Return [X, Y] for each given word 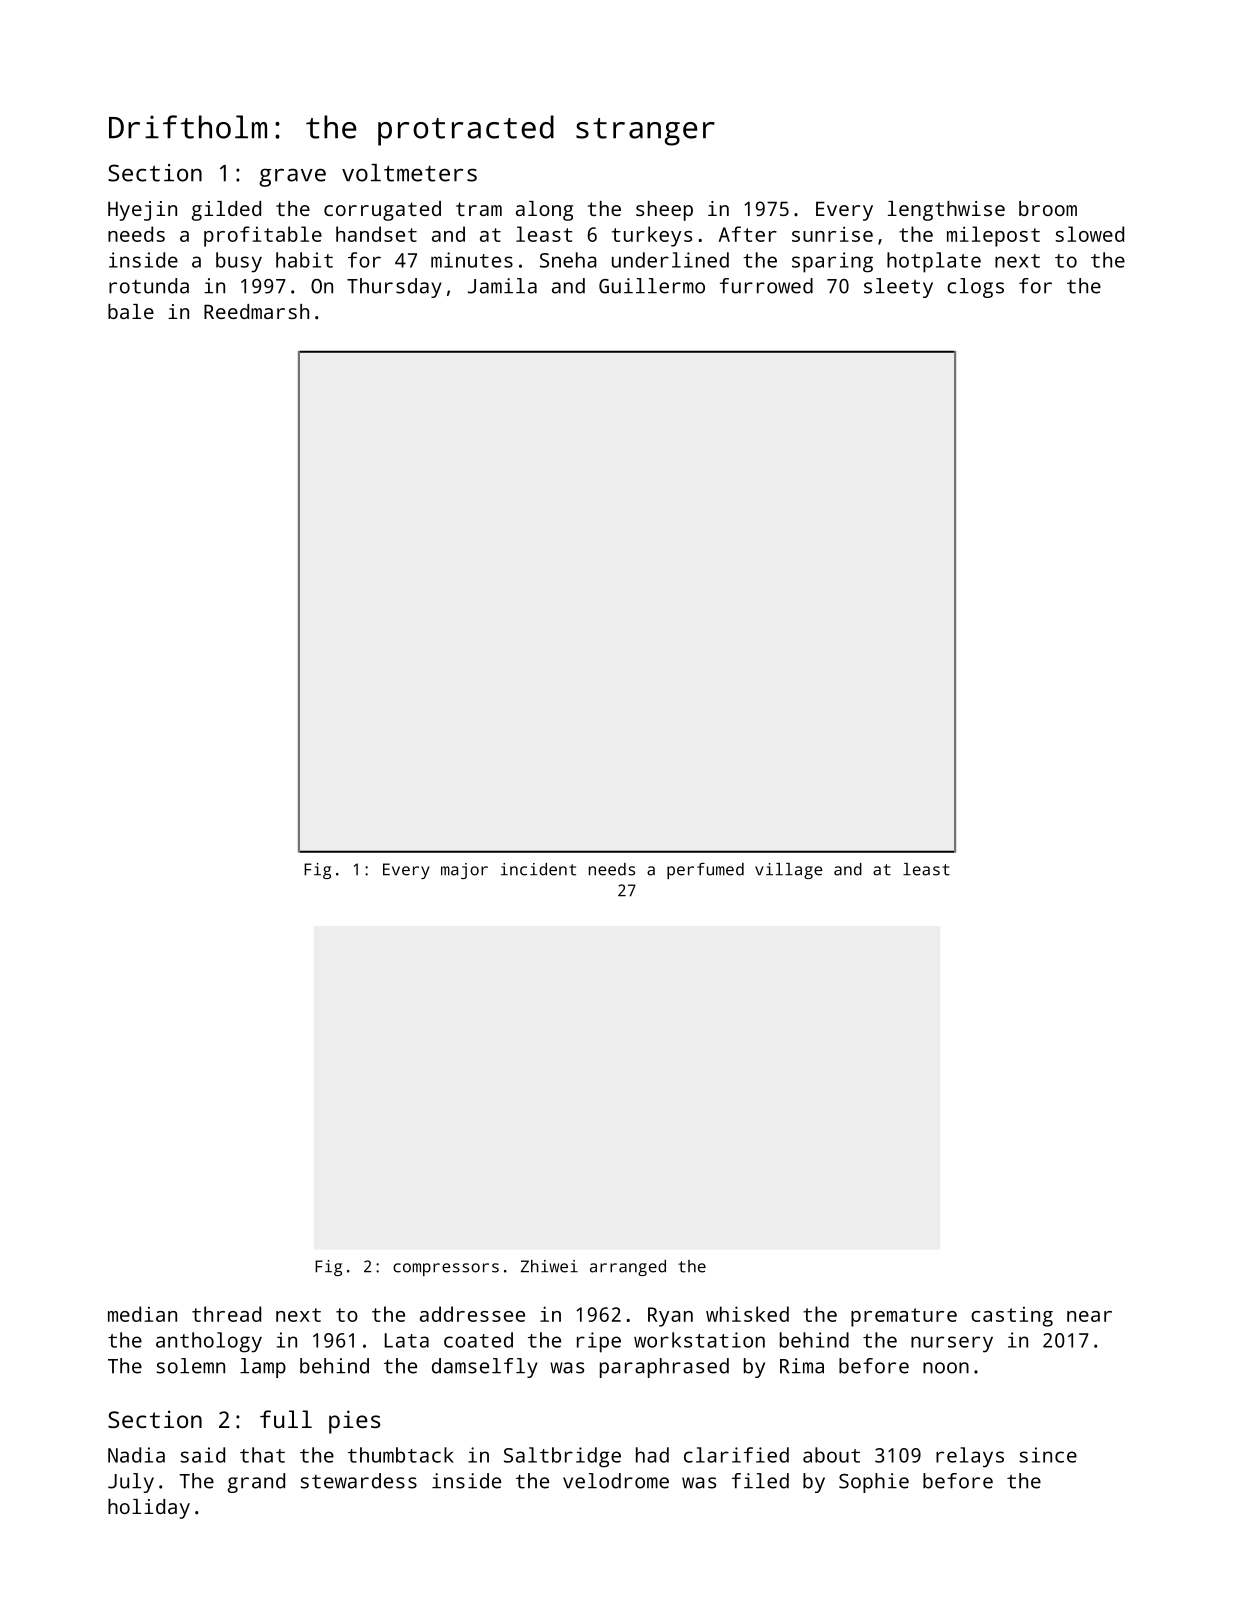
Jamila [502, 286]
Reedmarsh [256, 311]
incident [538, 869]
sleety [898, 288]
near [1089, 1316]
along [544, 211]
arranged [628, 1268]
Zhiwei [549, 1266]
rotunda [149, 286]
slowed [1089, 234]
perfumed [705, 870]
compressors [446, 1269]
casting [1012, 1316]
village [789, 871]
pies [354, 1422]
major [464, 871]
